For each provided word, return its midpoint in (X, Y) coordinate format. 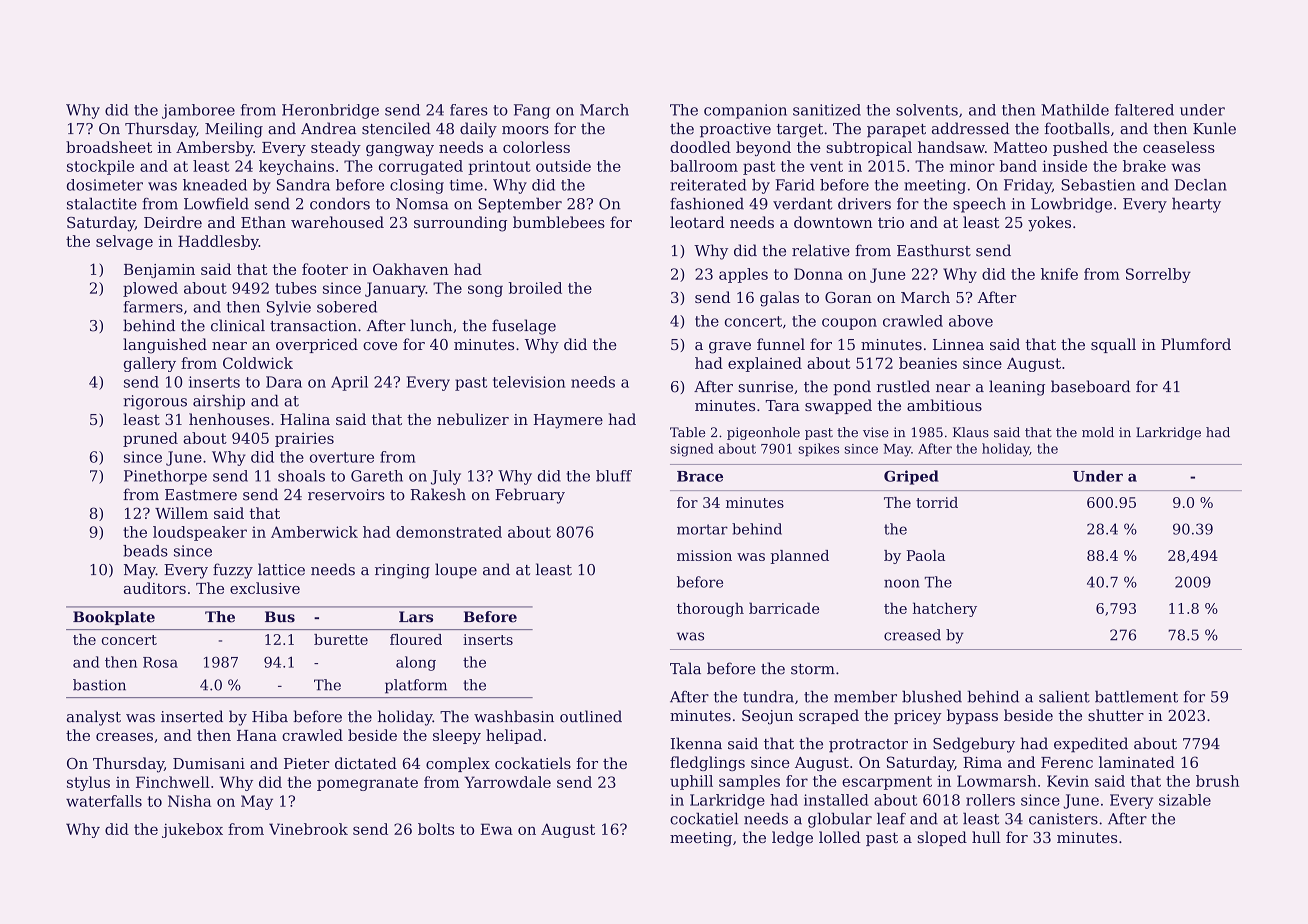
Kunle (1214, 128)
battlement (1136, 697)
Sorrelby (1158, 275)
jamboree (198, 111)
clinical (238, 325)
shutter (1116, 715)
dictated (366, 763)
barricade (784, 608)
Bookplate (114, 618)
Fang (532, 111)
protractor (868, 746)
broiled (535, 288)
